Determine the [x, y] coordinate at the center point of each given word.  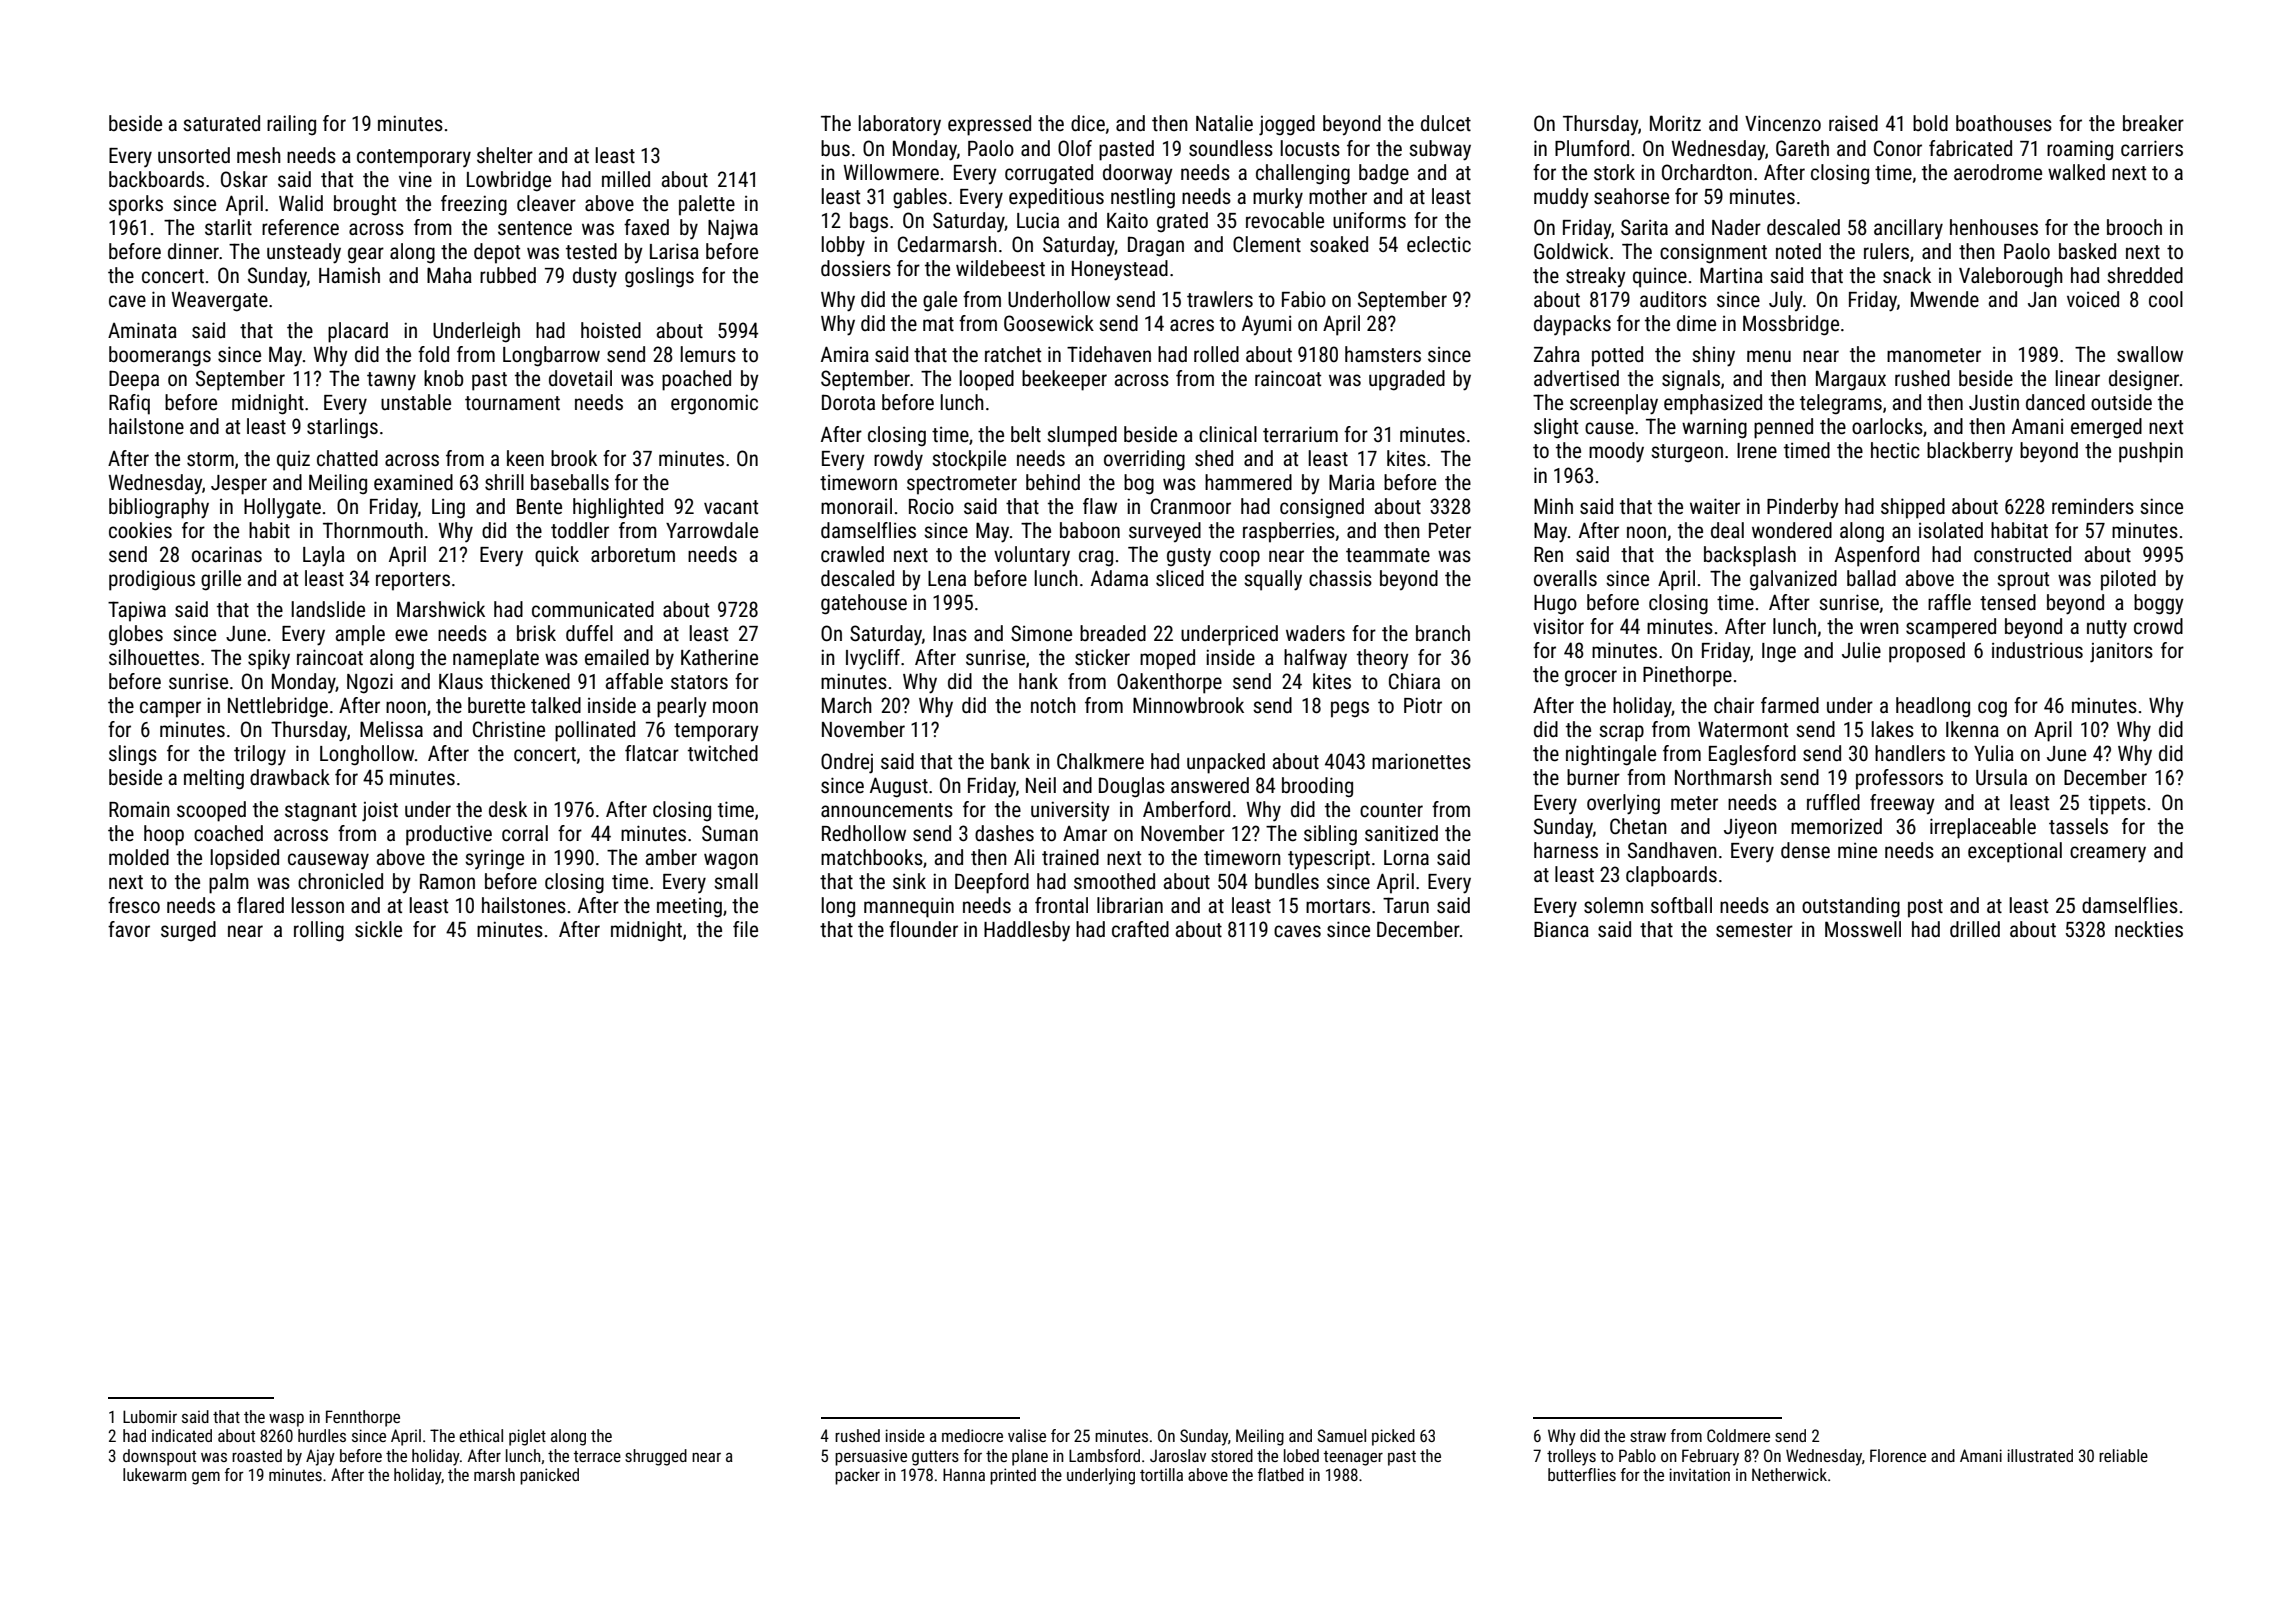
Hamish [349, 275]
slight [1556, 428]
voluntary [1032, 556]
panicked [549, 1476]
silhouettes [154, 657]
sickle [378, 929]
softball [1681, 905]
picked [1393, 1437]
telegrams [1841, 404]
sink [909, 881]
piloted [2128, 580]
